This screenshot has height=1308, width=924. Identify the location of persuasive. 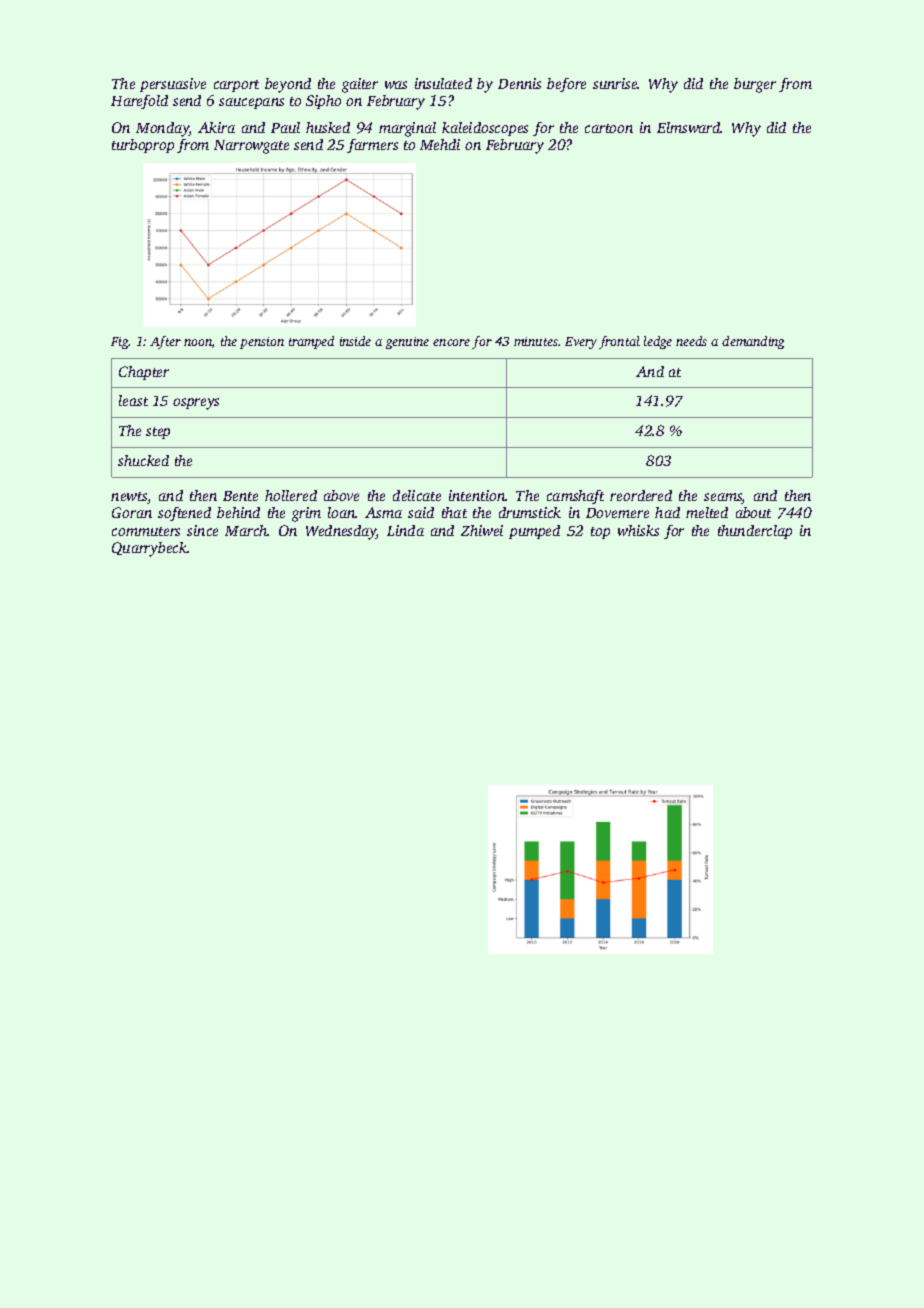
(173, 85).
